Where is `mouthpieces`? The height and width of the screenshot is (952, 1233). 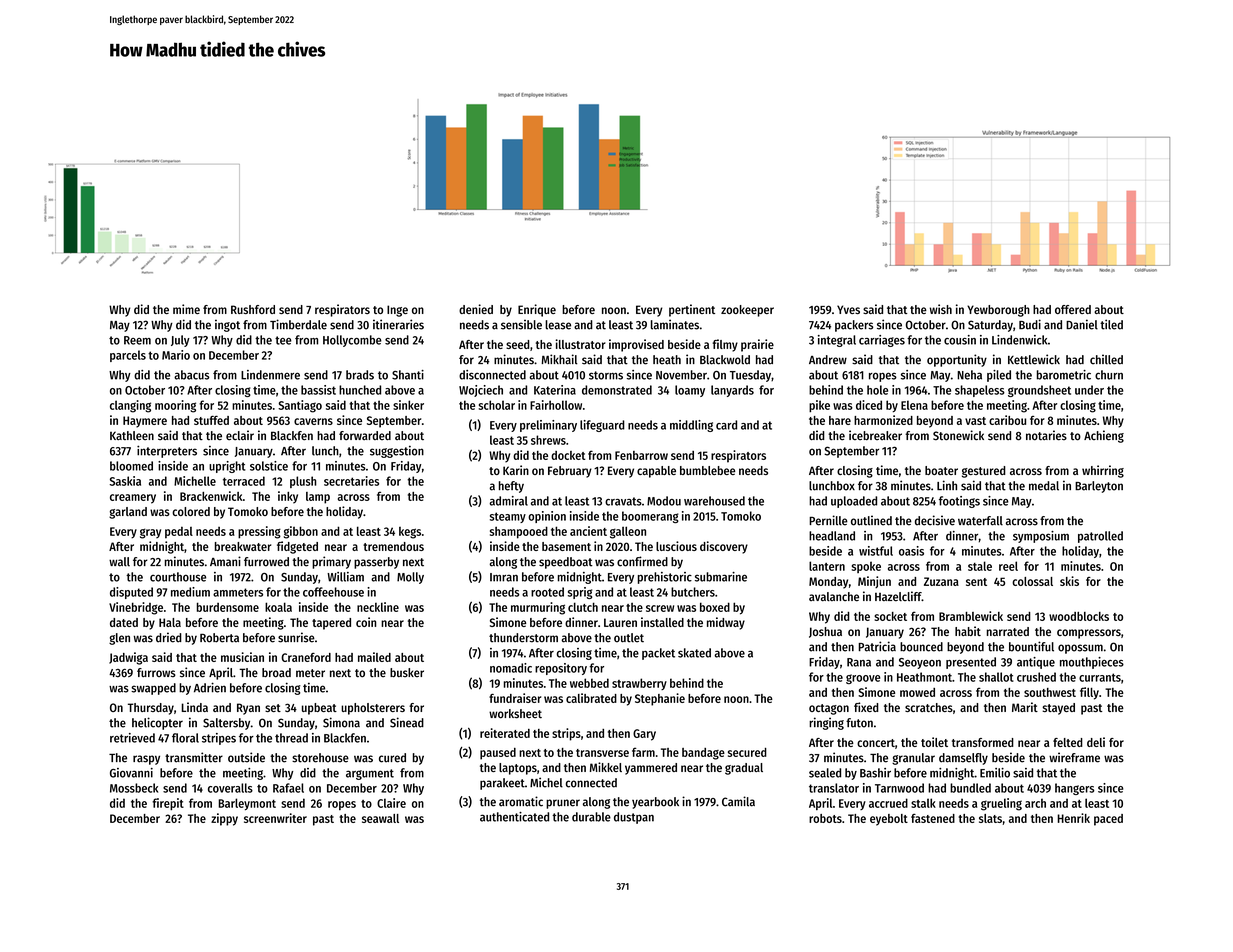 mouthpieces is located at coordinates (1092, 663).
